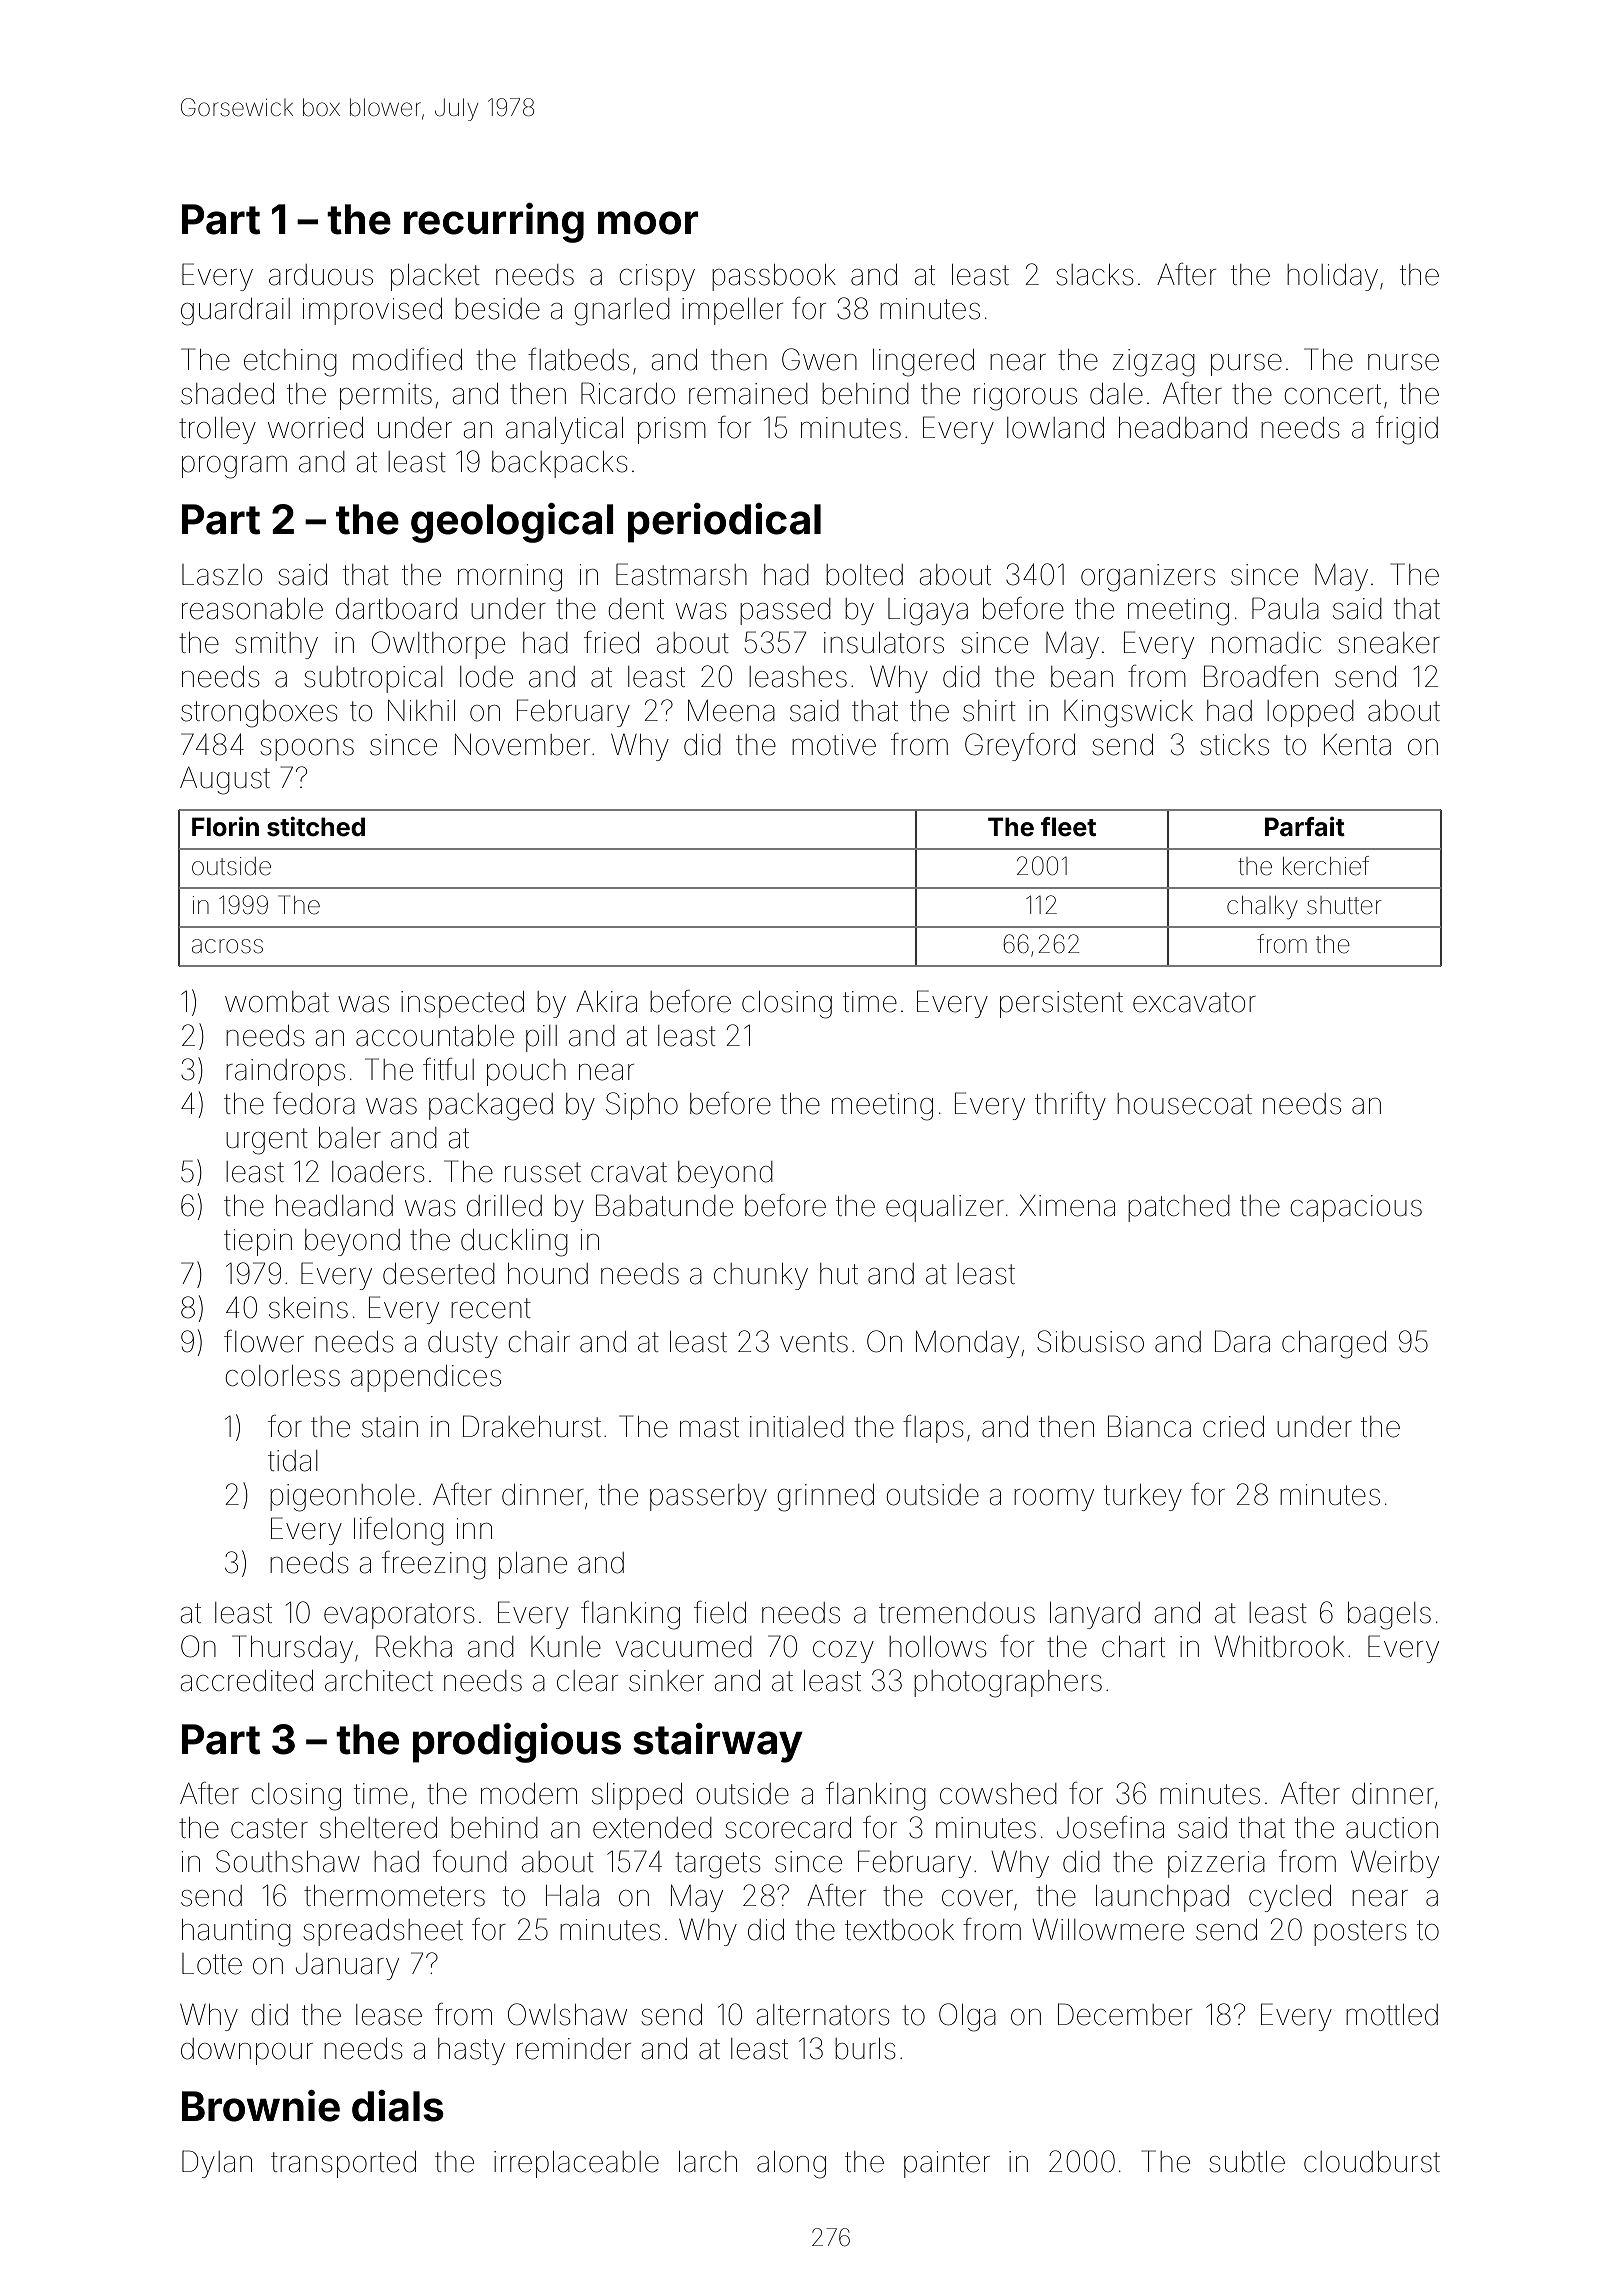  What do you see at coordinates (1389, 1616) in the screenshot?
I see `bagels` at bounding box center [1389, 1616].
